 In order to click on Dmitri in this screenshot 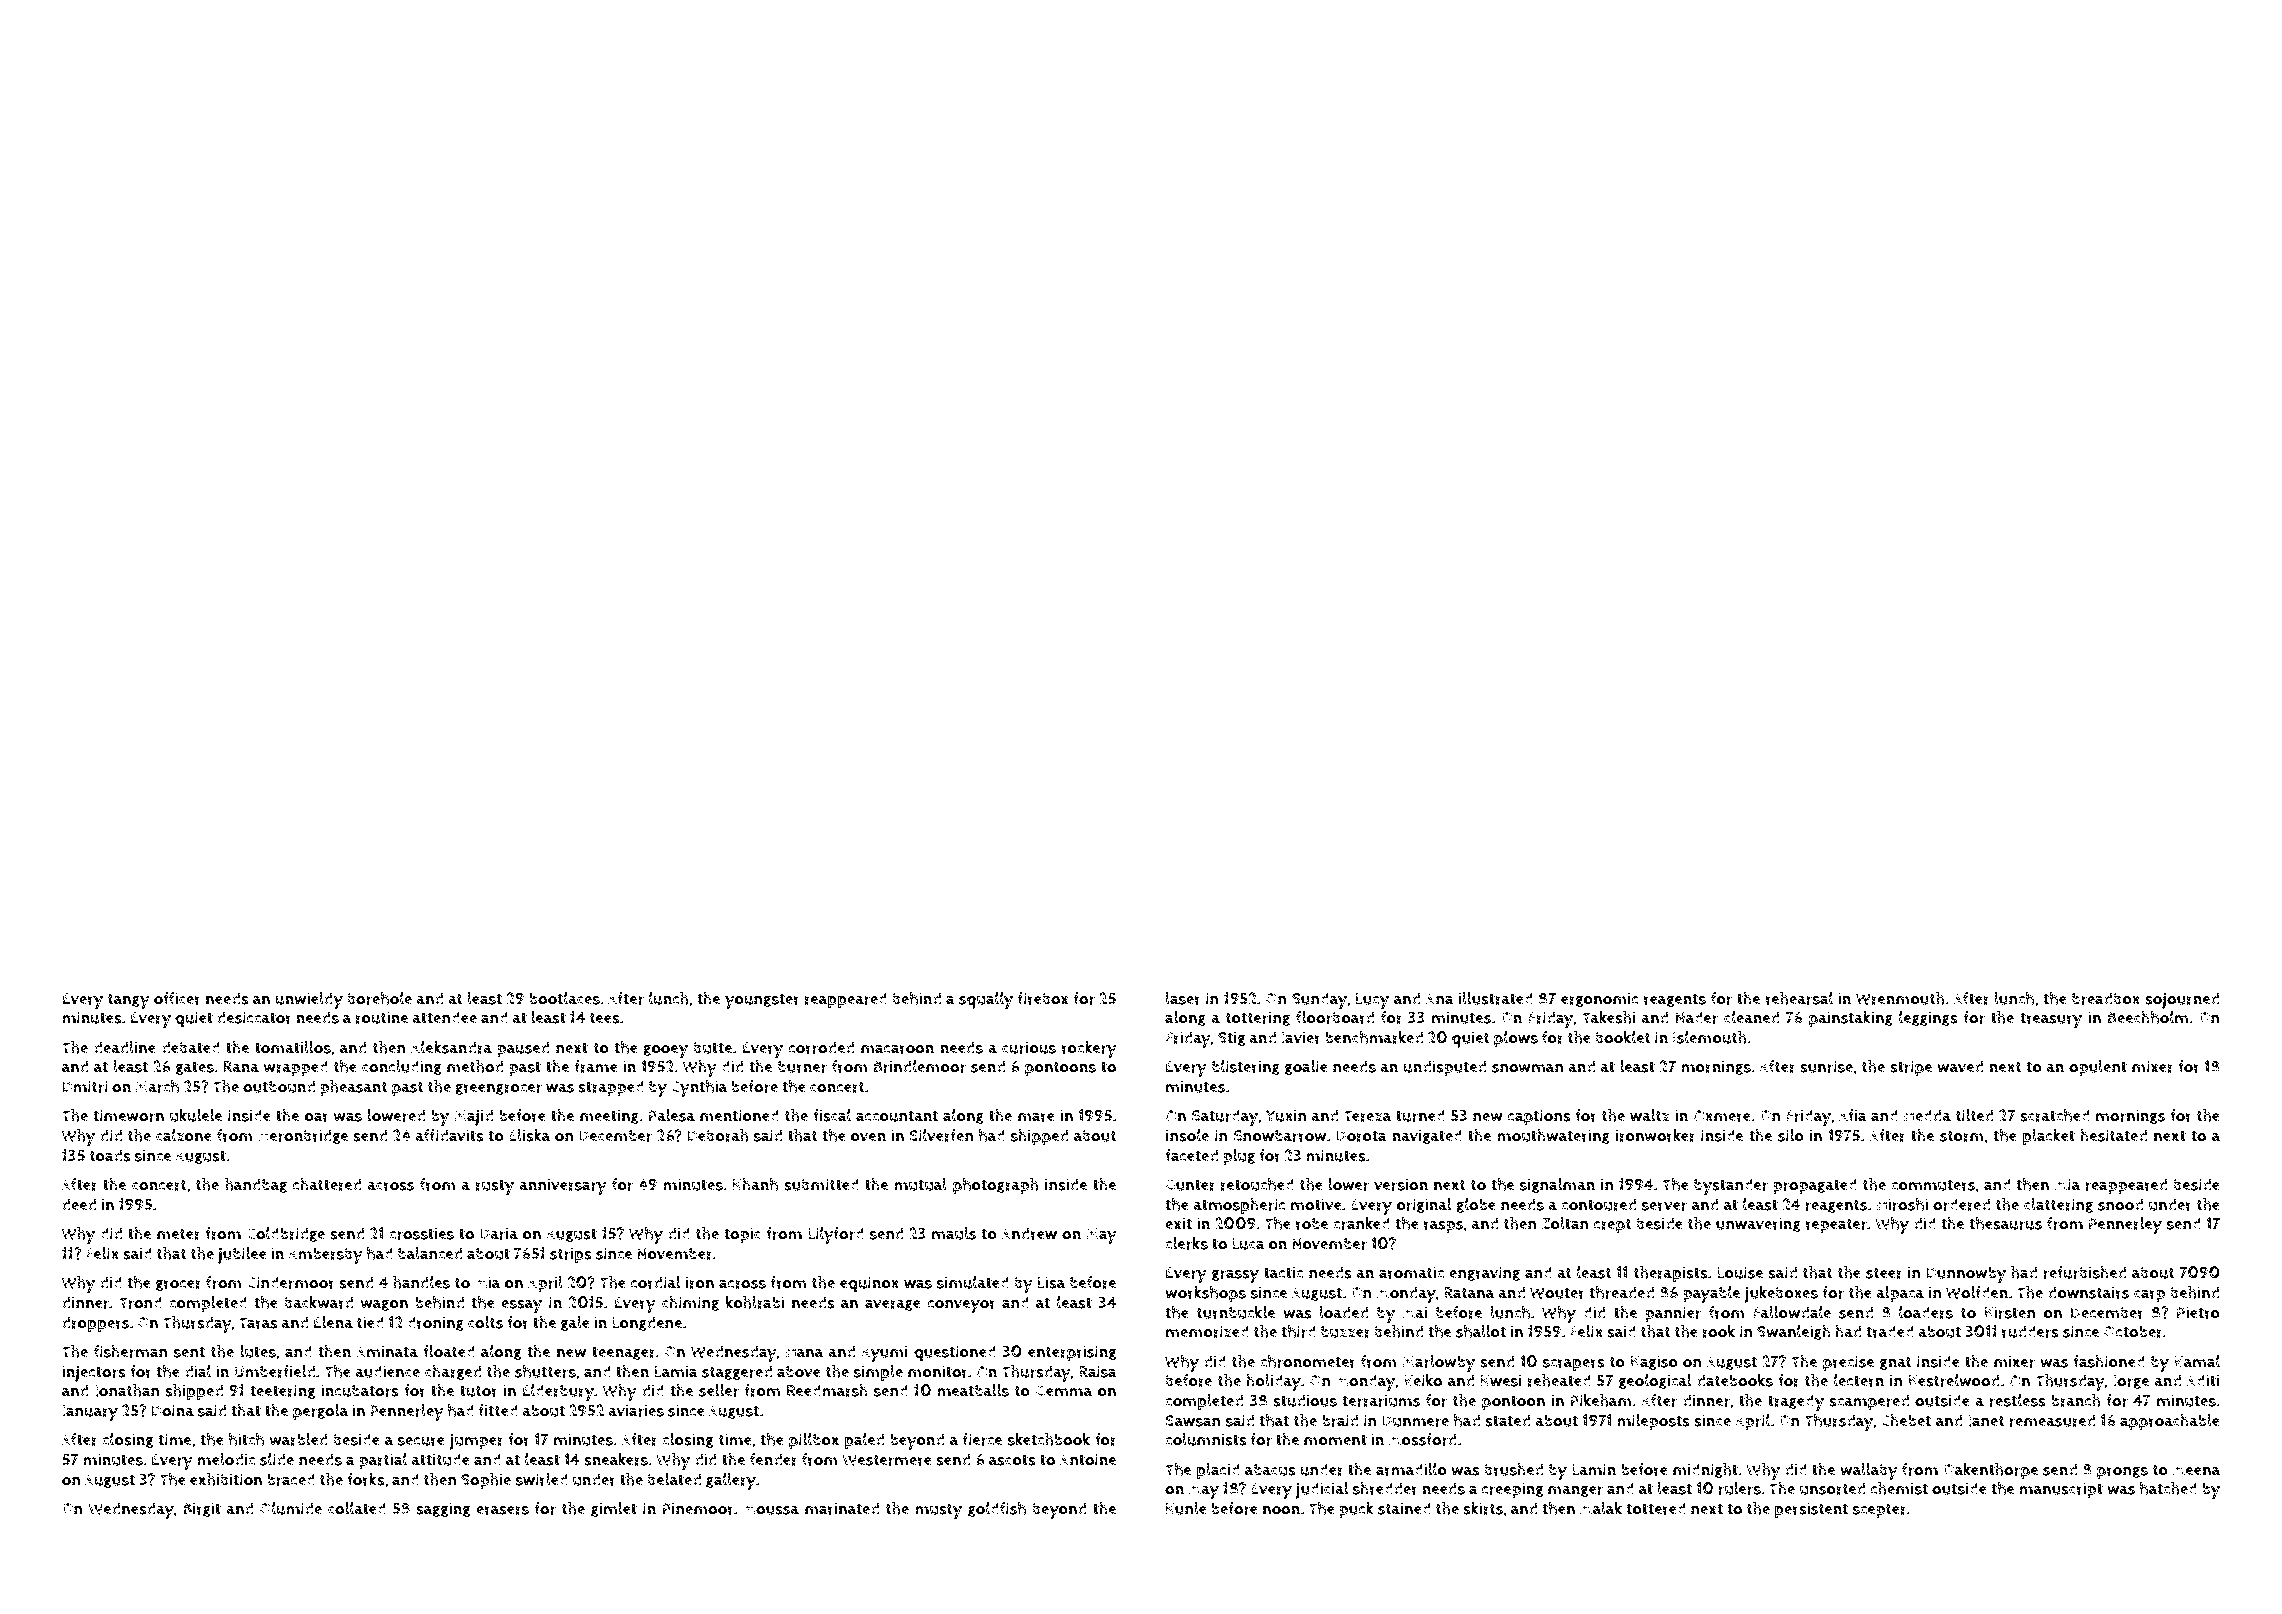, I will do `click(85, 1086)`.
